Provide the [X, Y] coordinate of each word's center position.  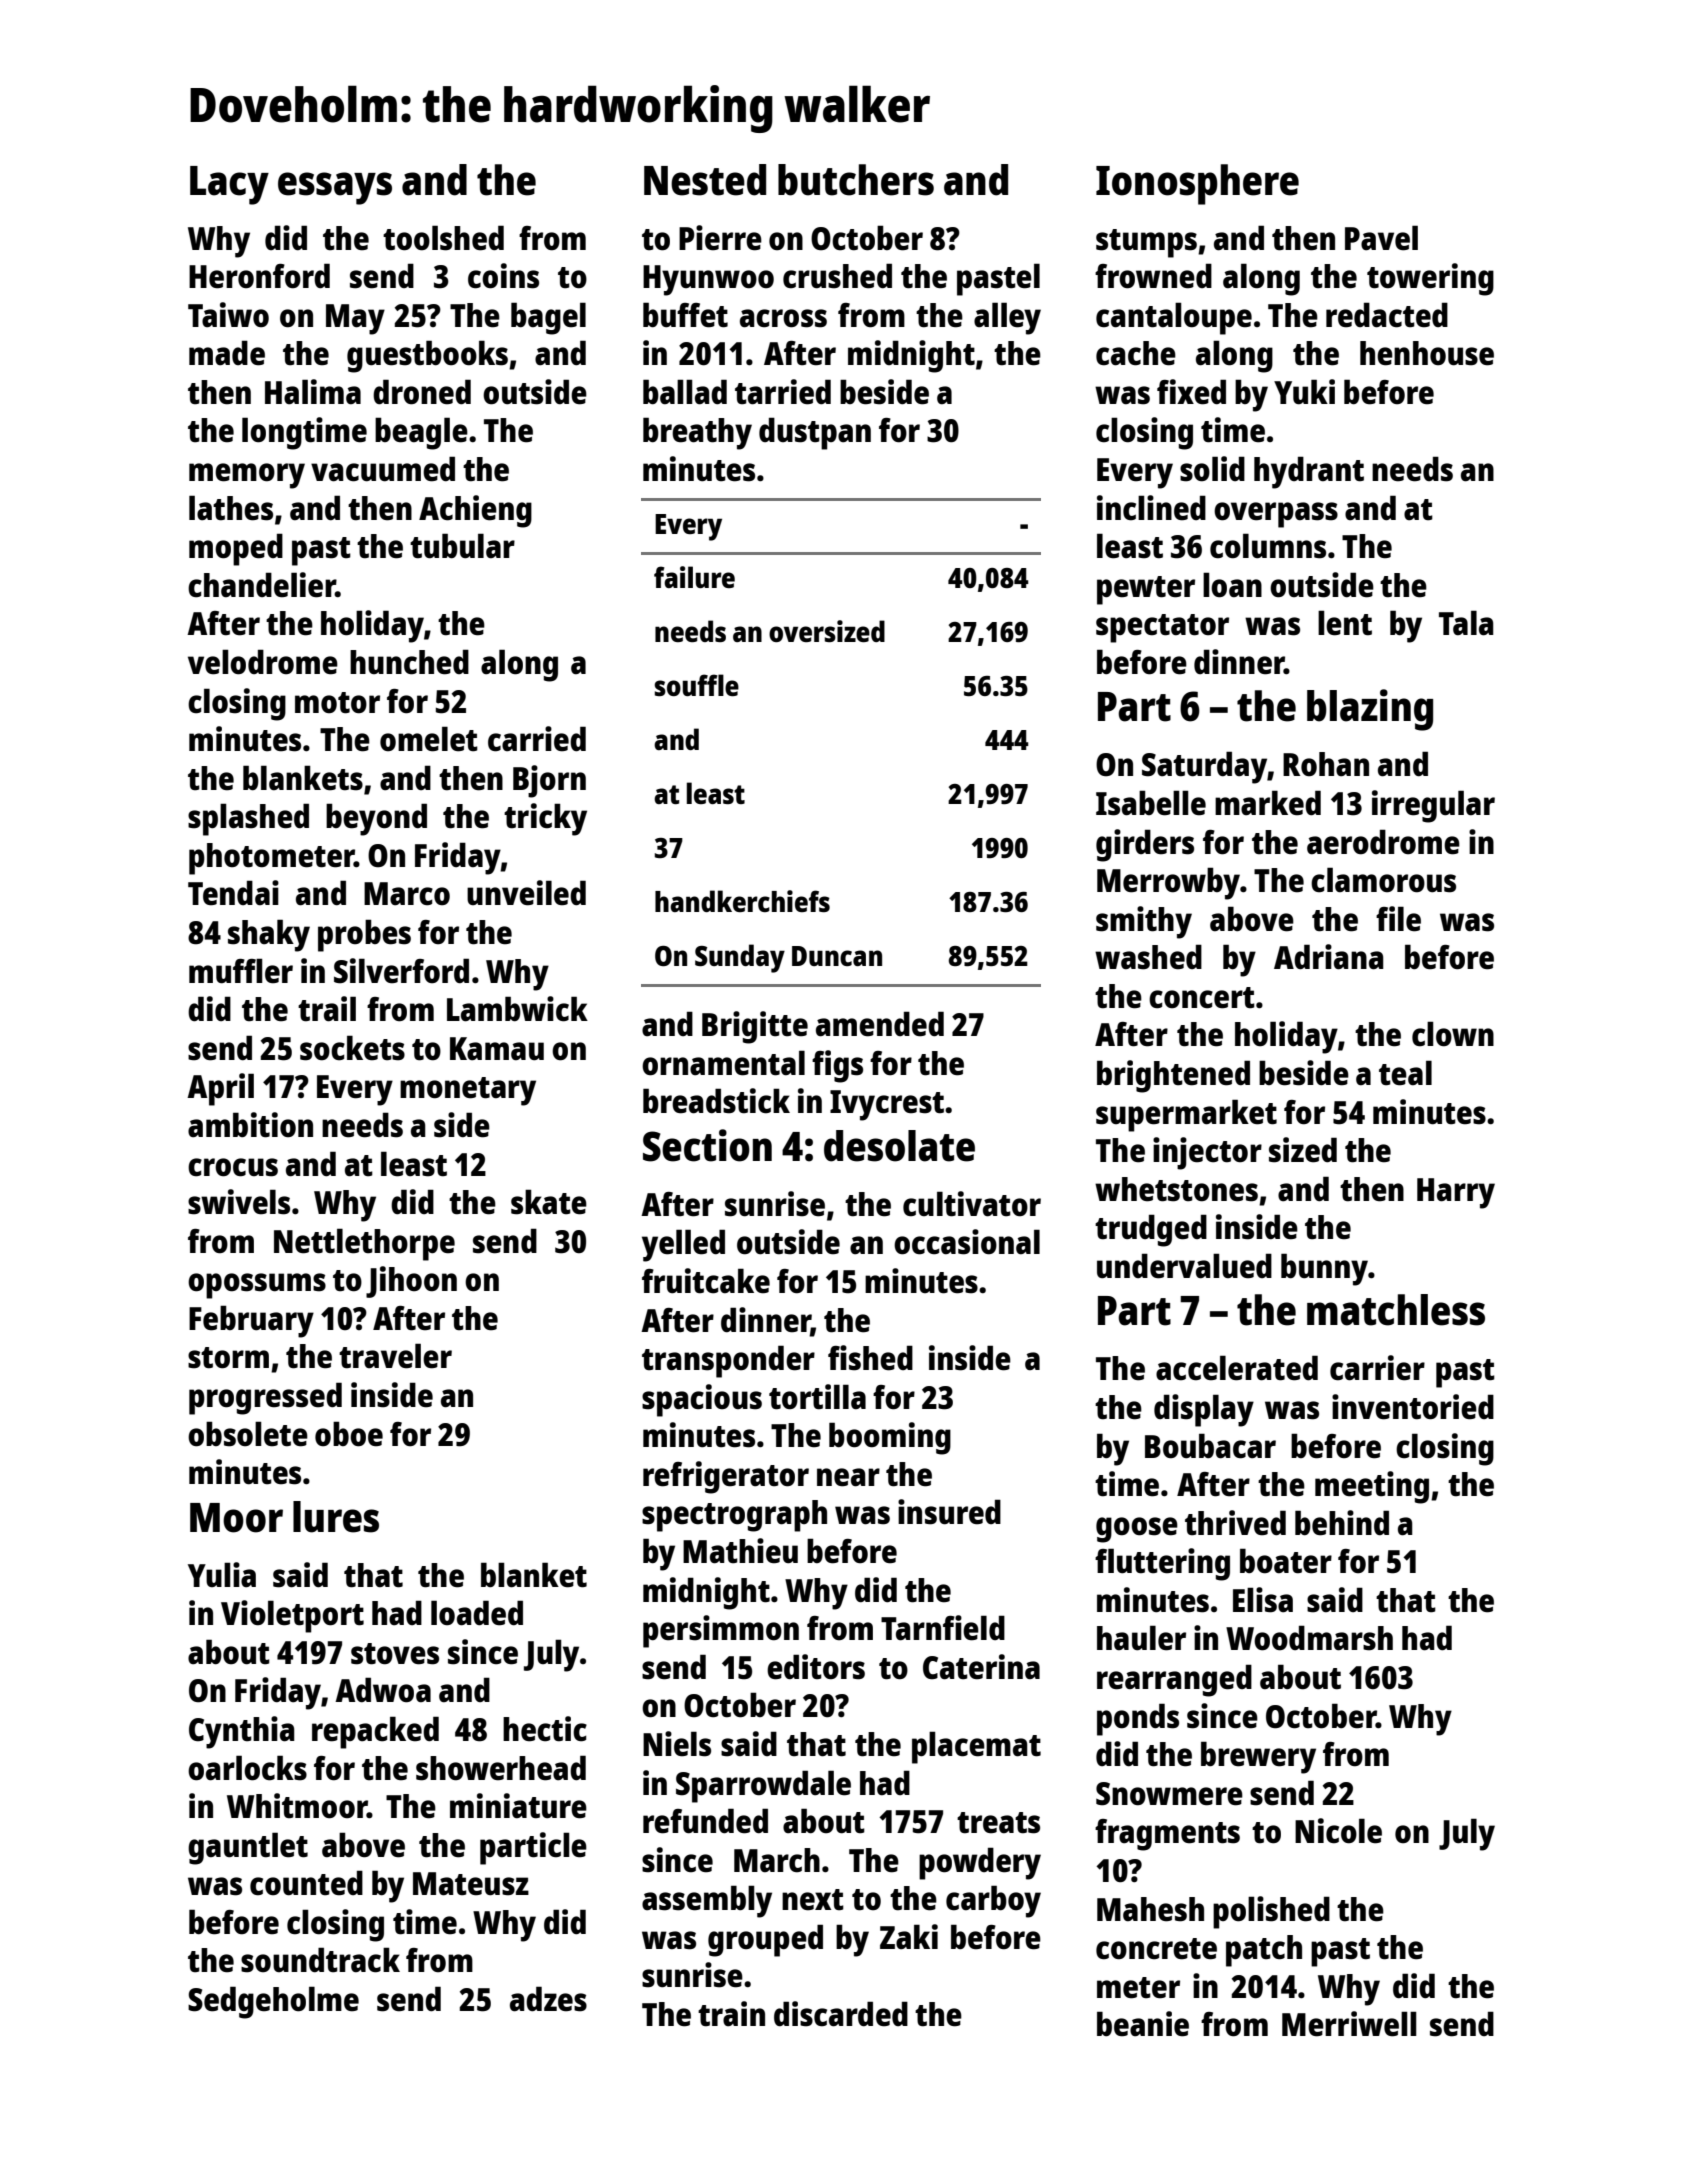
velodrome [263, 662]
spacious [702, 1400]
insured [949, 1512]
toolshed [443, 238]
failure [694, 577]
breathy [697, 433]
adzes [548, 1999]
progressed [265, 1398]
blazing [1370, 710]
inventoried [1413, 1407]
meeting [1372, 1487]
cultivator [972, 1204]
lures [336, 1517]
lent [1345, 623]
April [220, 1089]
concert [1202, 998]
